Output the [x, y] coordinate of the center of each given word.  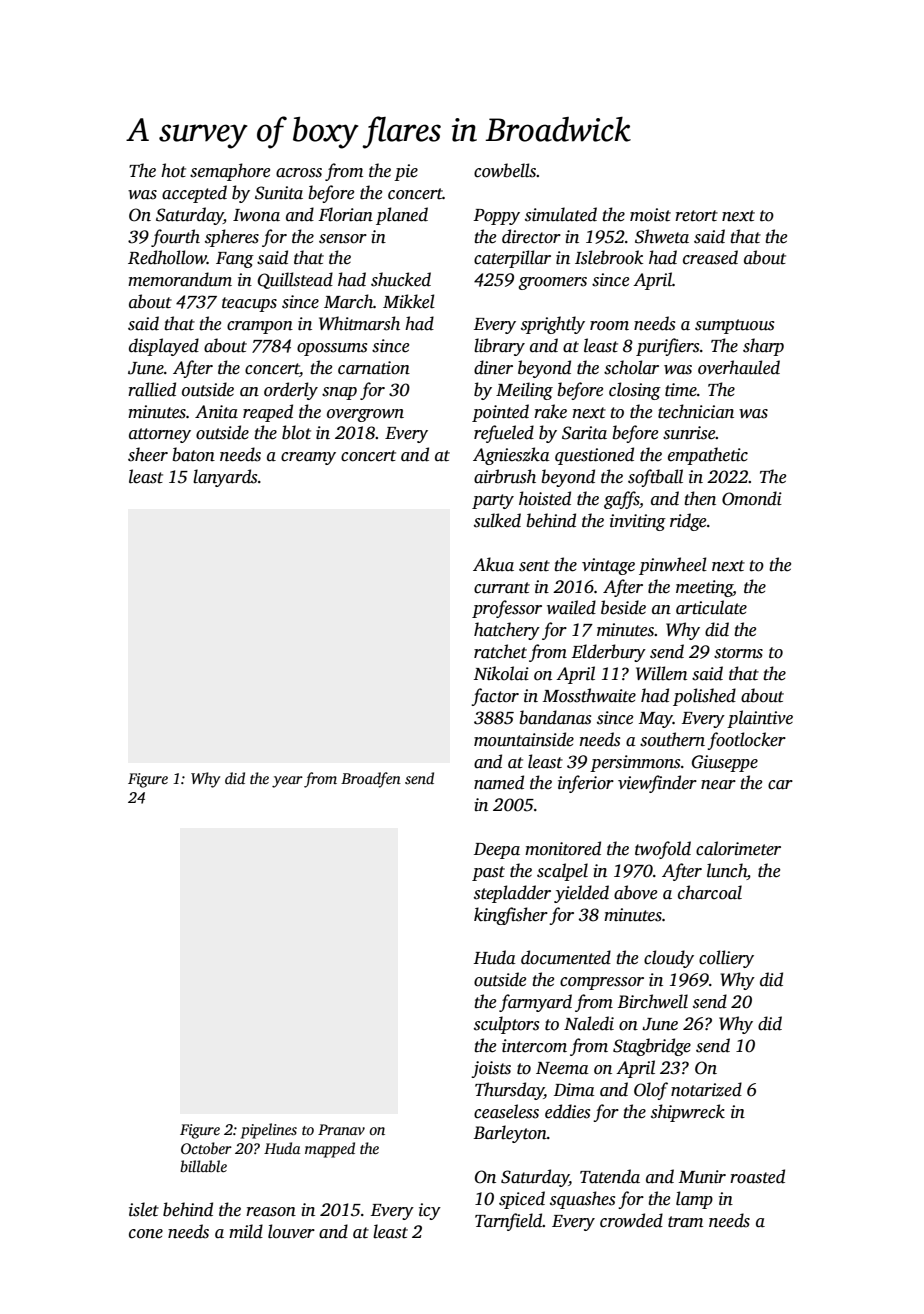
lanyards [225, 478]
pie [406, 172]
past [488, 873]
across [299, 173]
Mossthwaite [589, 695]
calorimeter [738, 848]
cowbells [505, 170]
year [287, 782]
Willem [661, 673]
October [206, 1148]
